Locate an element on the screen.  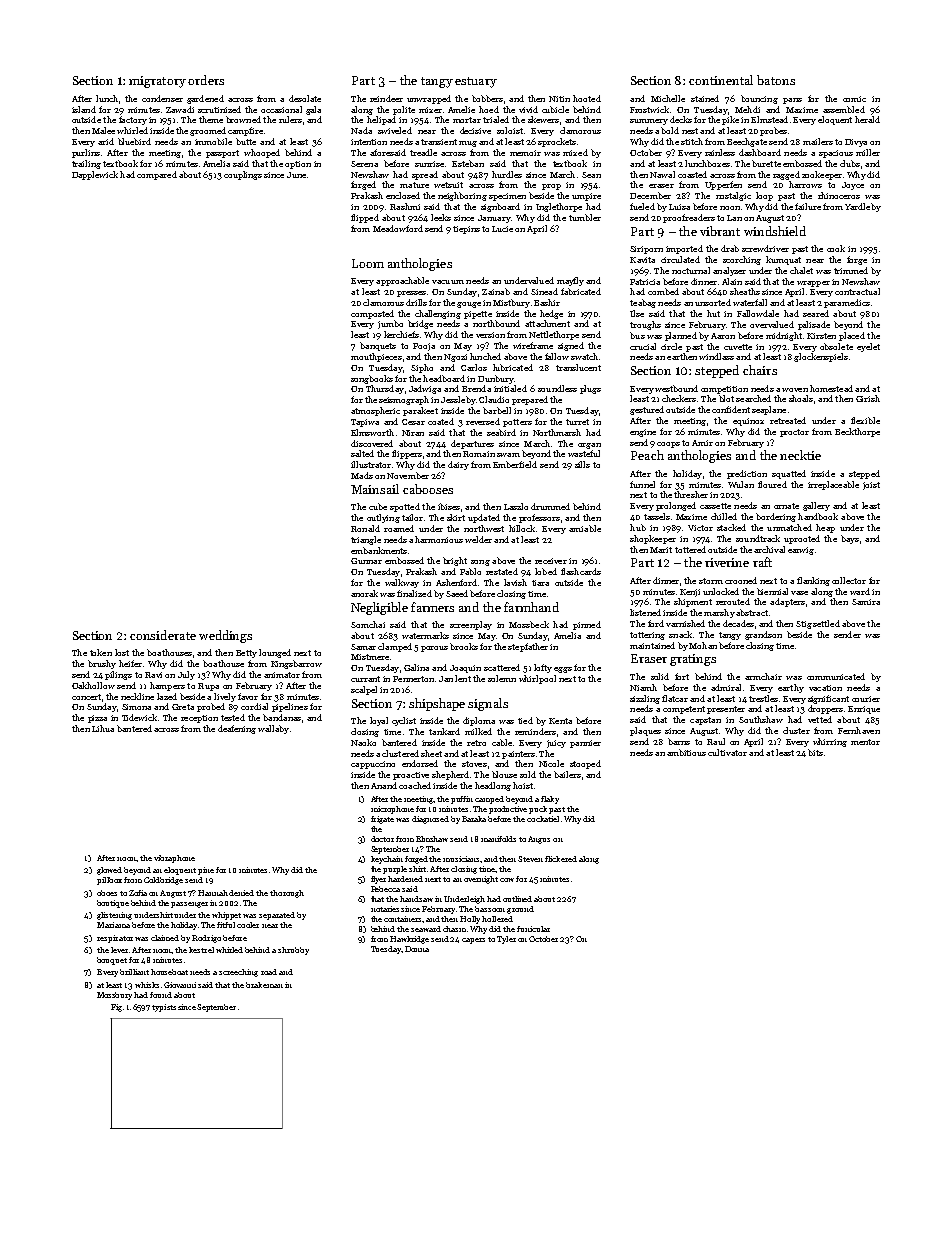
compared is located at coordinates (157, 175).
